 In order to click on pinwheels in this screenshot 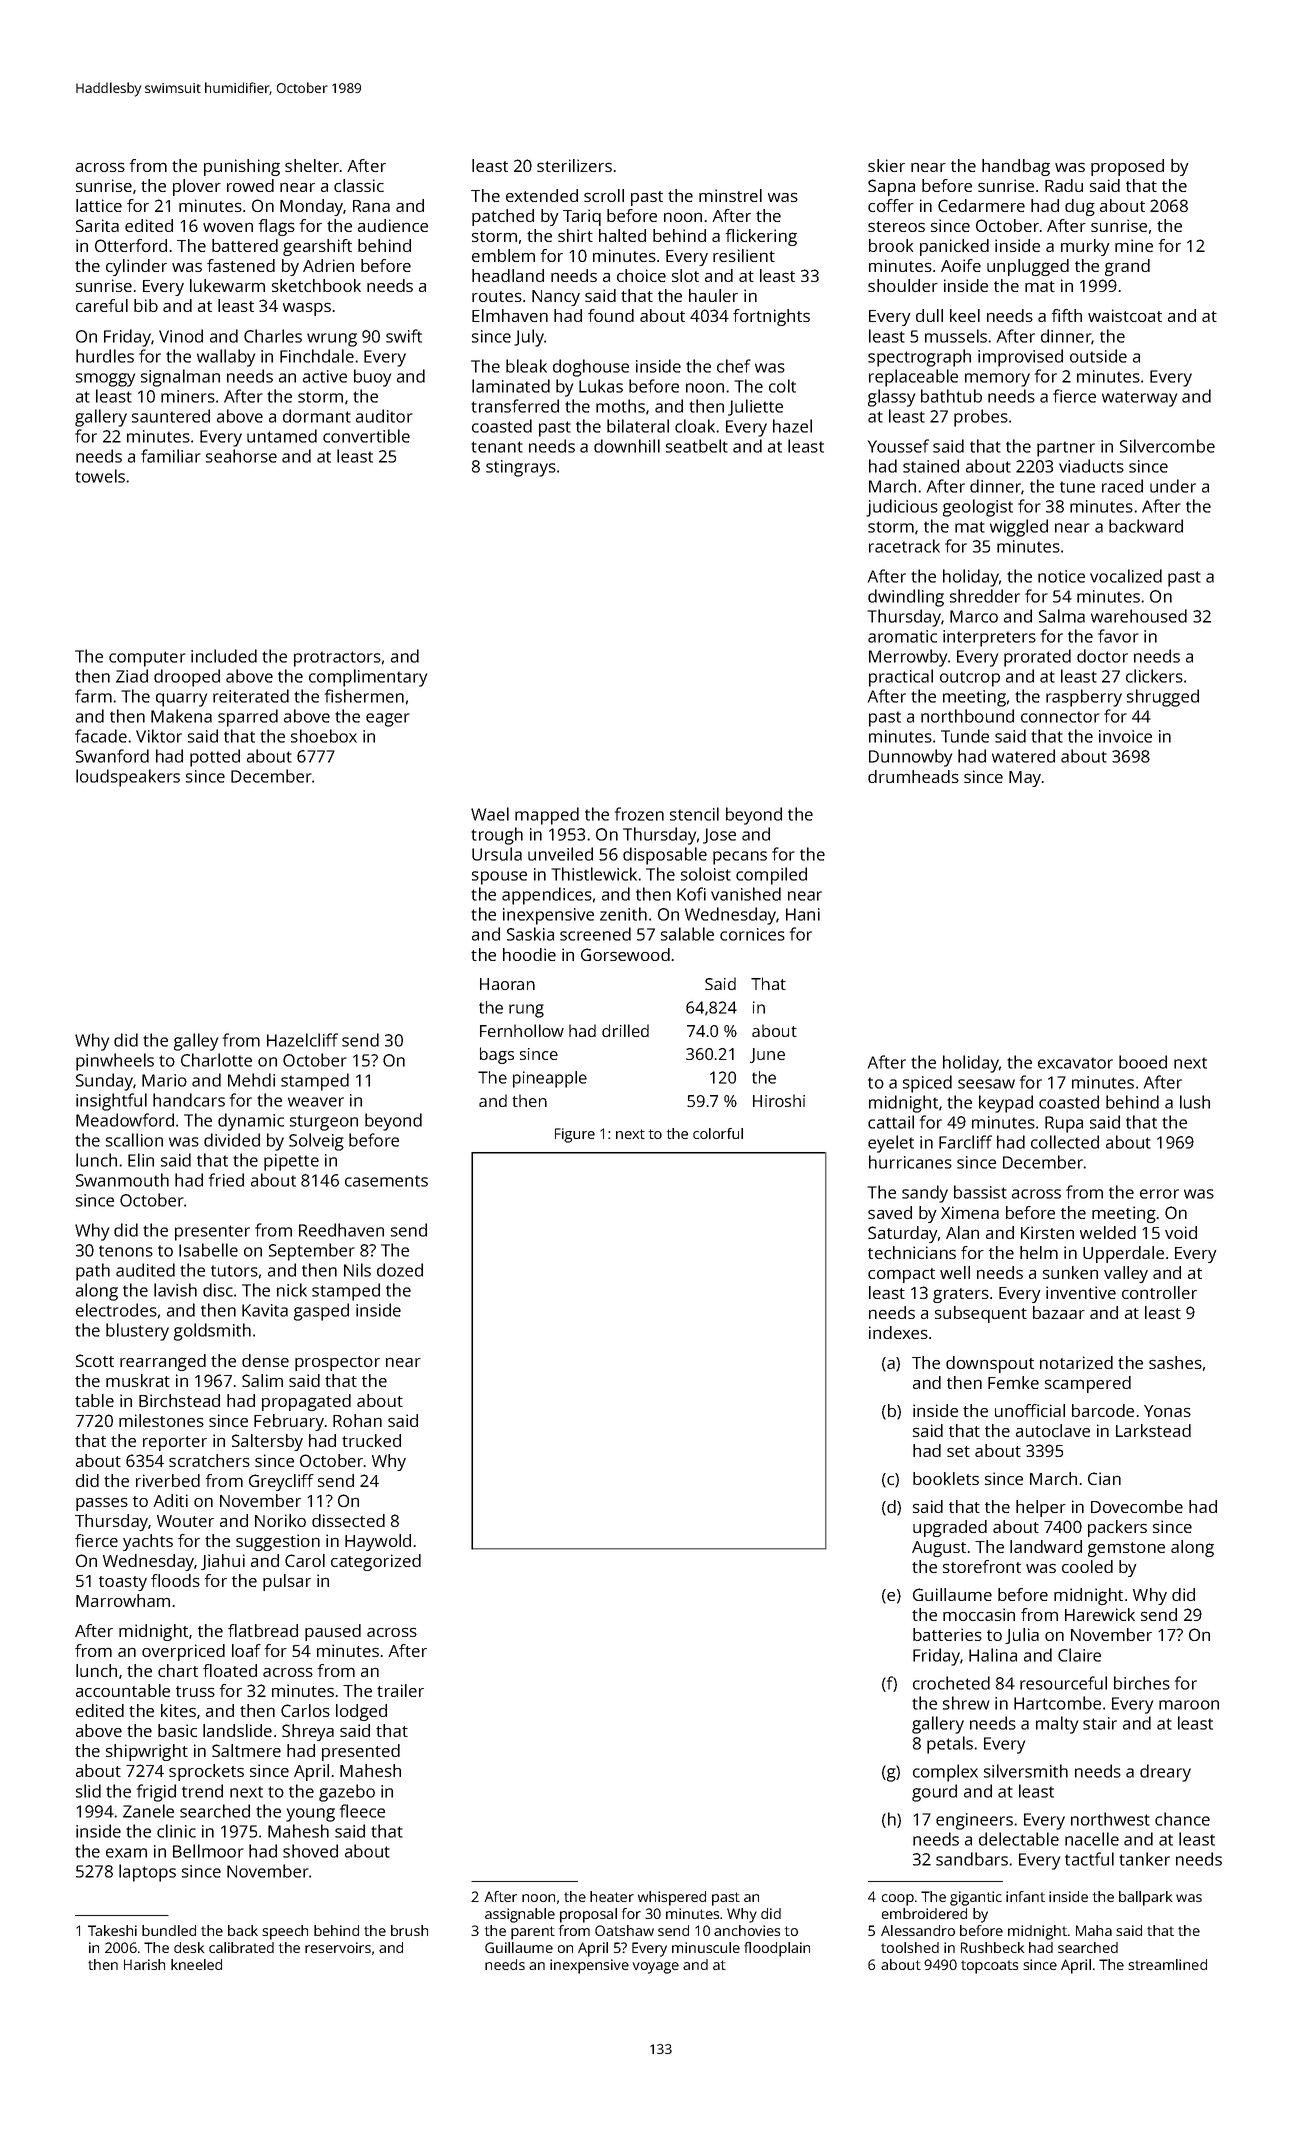, I will do `click(115, 1062)`.
